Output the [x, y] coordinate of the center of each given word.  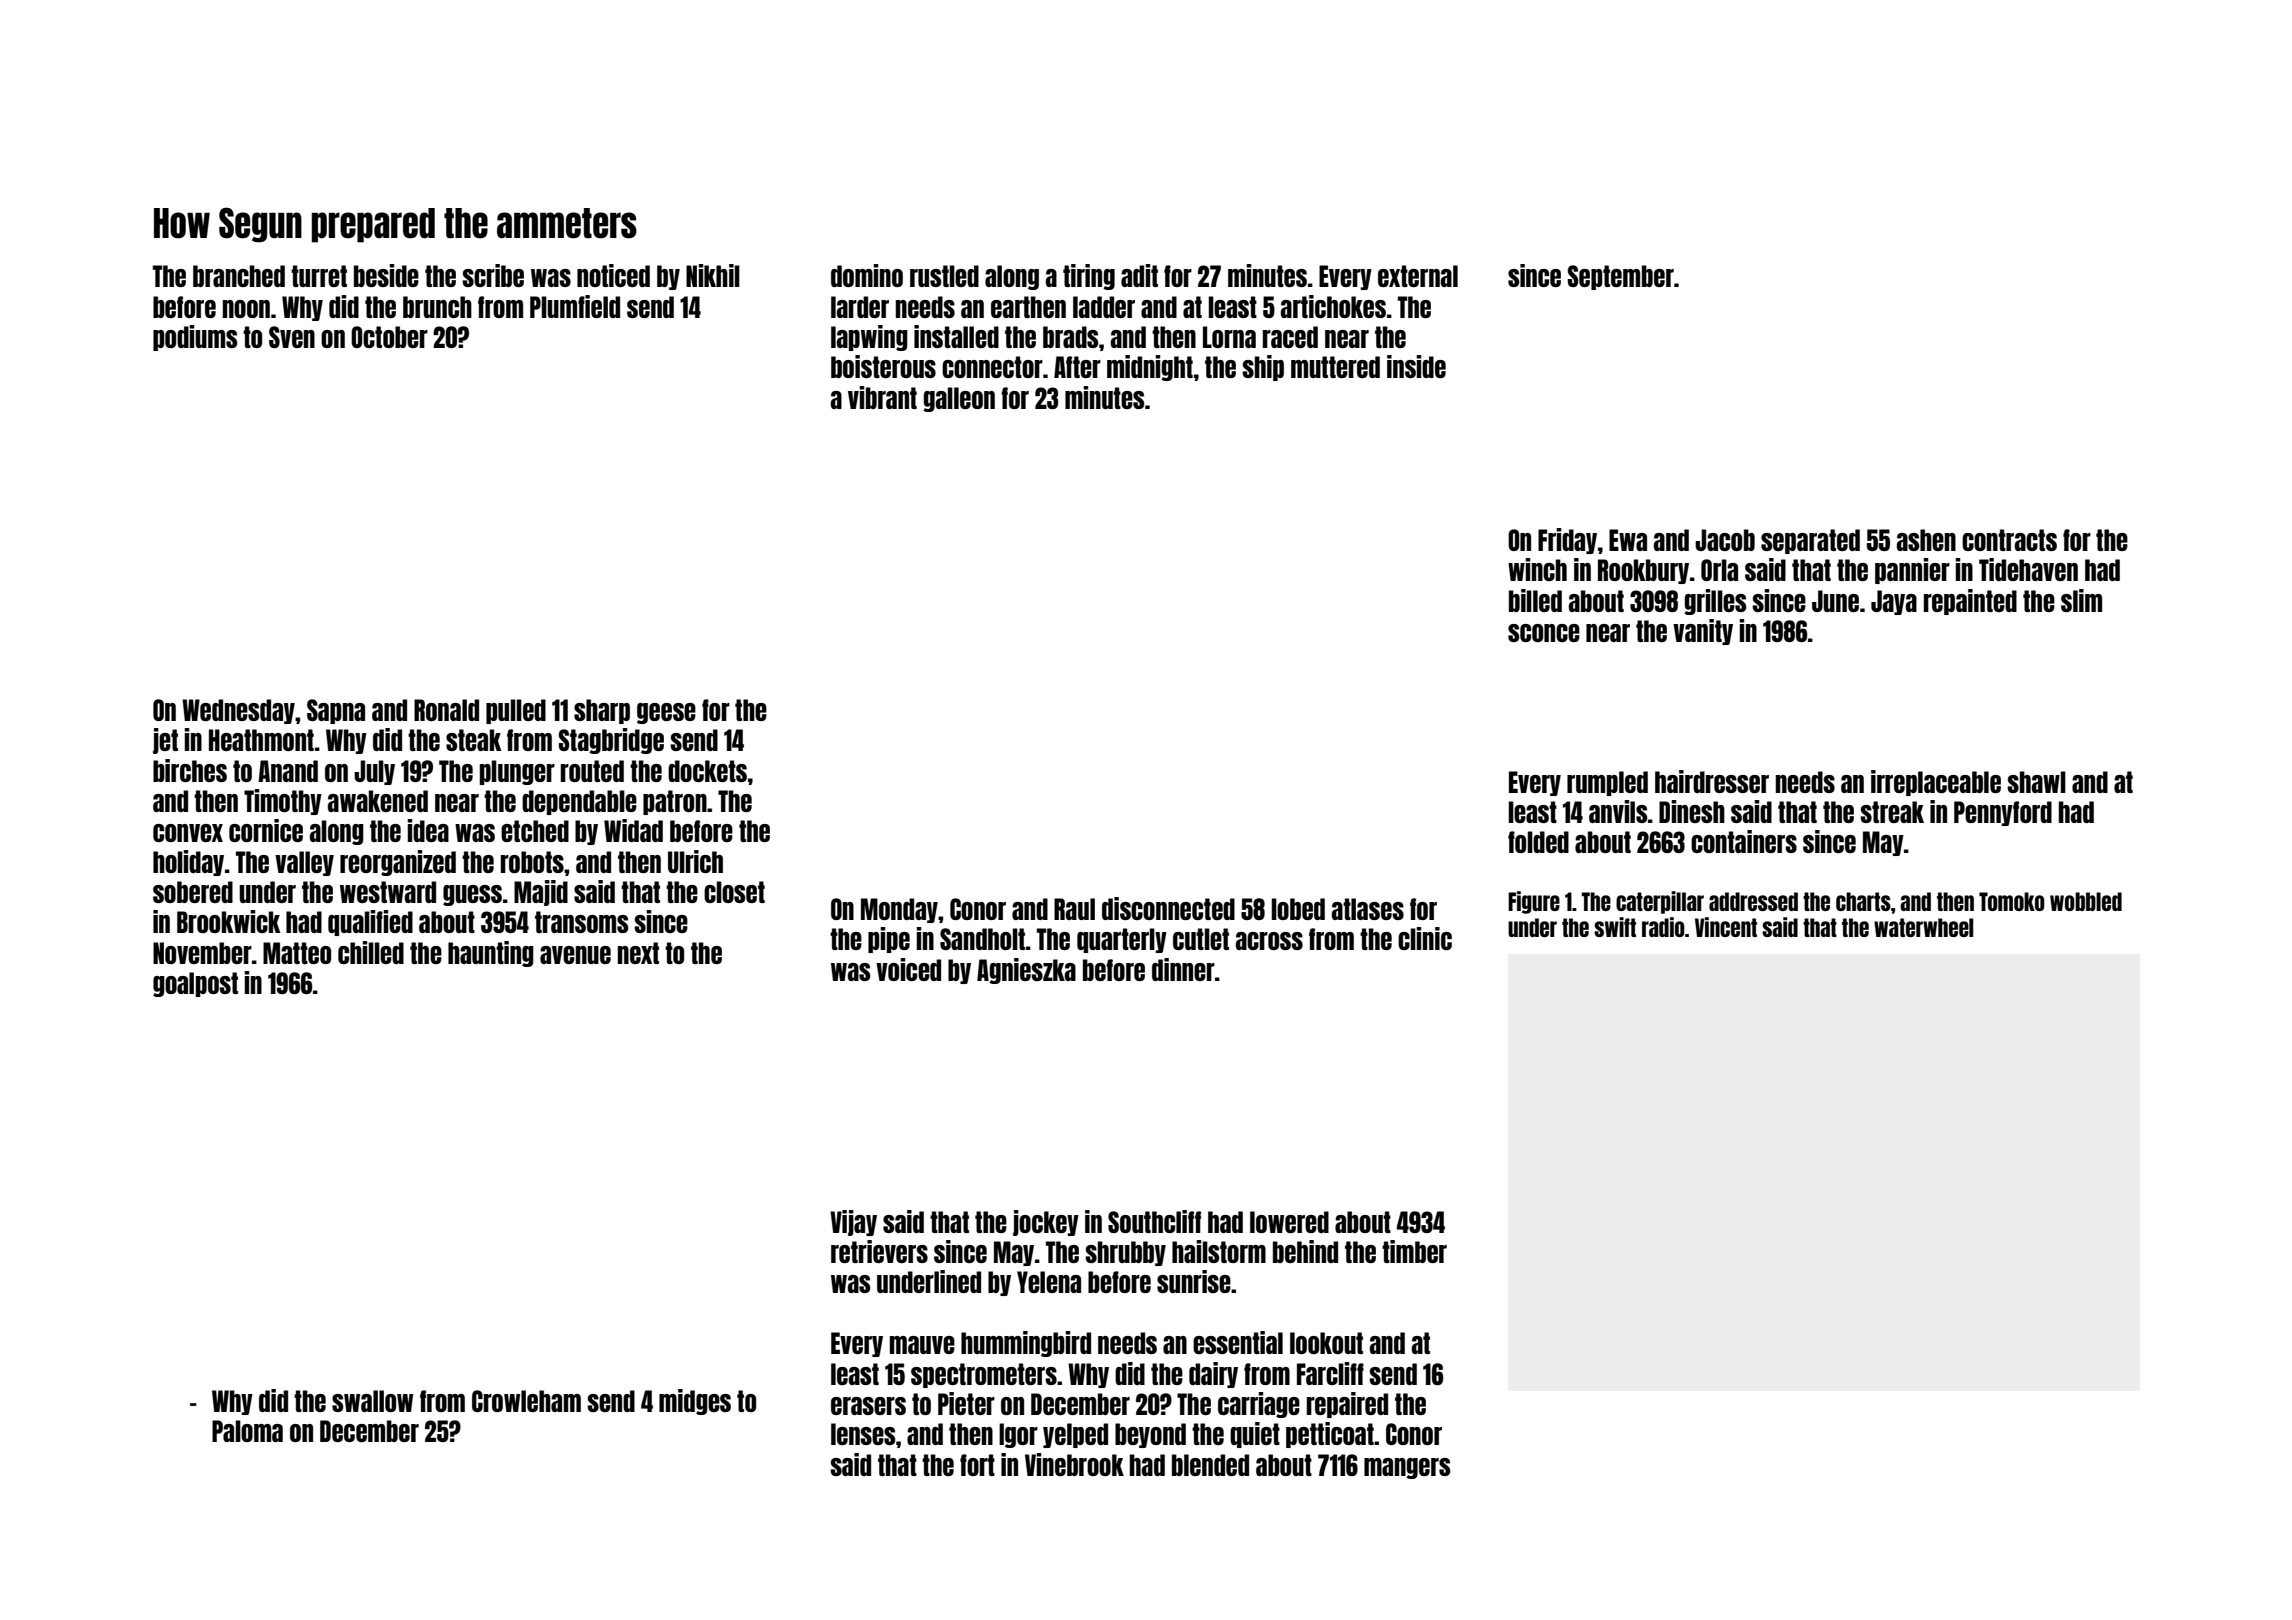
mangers [1407, 1468]
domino [867, 275]
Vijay [853, 1223]
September [1620, 277]
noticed [613, 275]
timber [1414, 1251]
